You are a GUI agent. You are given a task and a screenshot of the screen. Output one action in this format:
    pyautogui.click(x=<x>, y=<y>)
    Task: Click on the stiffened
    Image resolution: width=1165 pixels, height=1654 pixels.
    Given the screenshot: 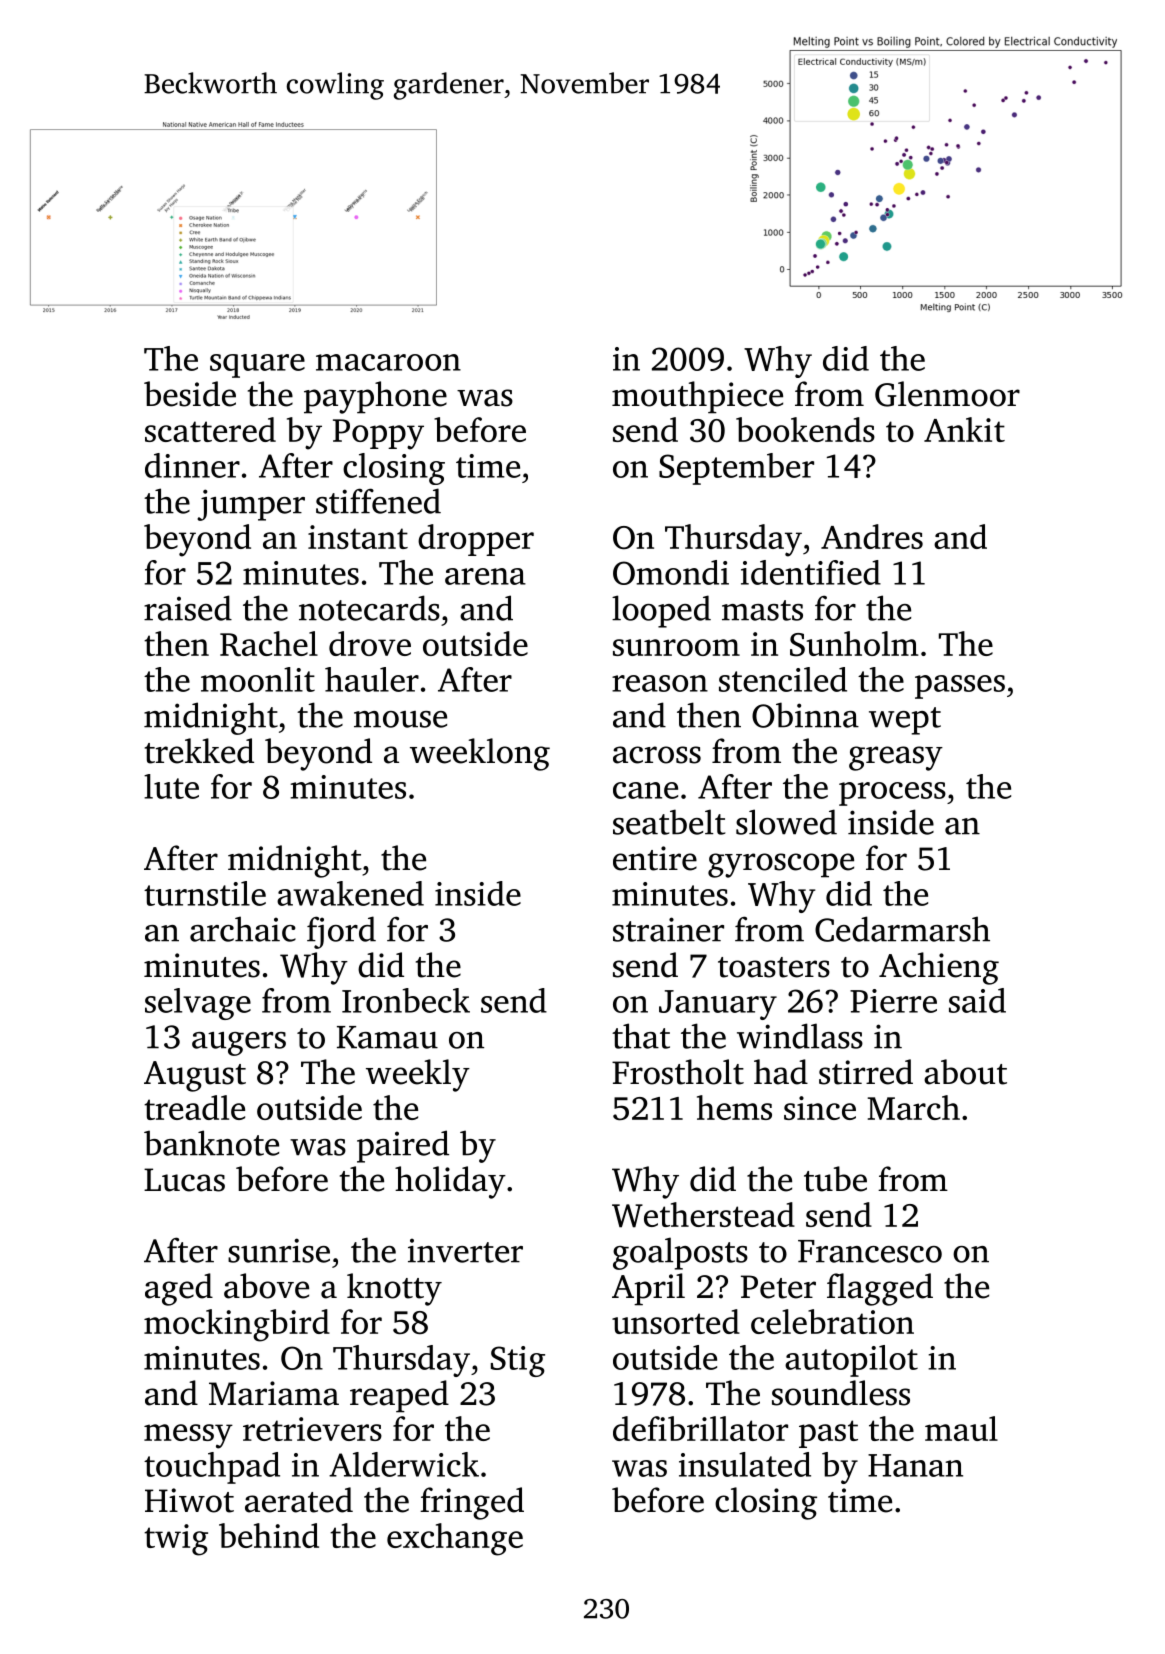 What is the action you would take?
    pyautogui.click(x=378, y=501)
